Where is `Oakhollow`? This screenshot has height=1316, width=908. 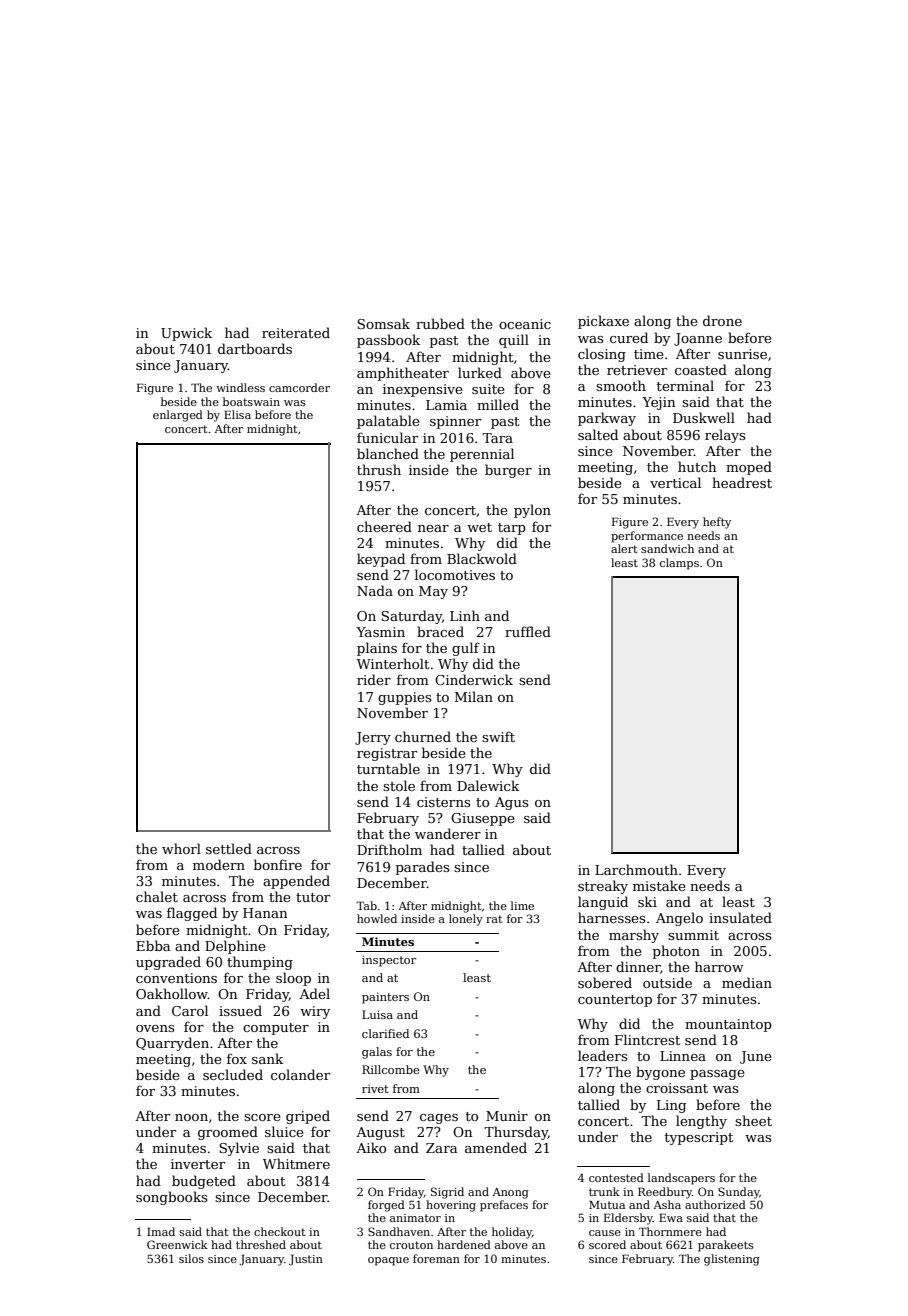
Oakhollow is located at coordinates (172, 993).
